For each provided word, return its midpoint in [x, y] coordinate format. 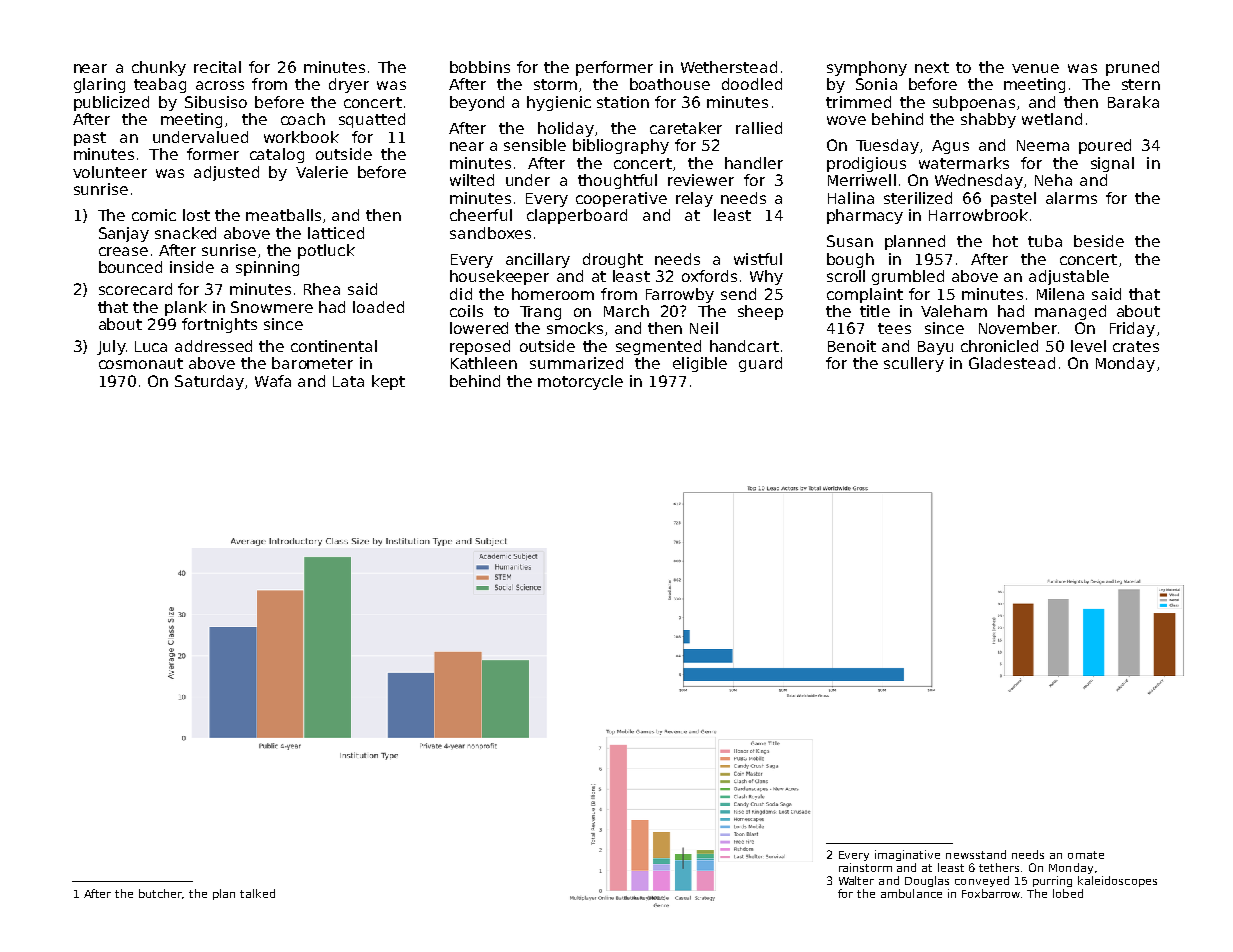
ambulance [911, 893]
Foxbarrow [991, 893]
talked [257, 893]
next [932, 67]
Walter [856, 880]
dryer [349, 85]
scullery [914, 364]
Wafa [273, 381]
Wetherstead [729, 67]
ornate [1086, 855]
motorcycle [580, 382]
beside [1099, 241]
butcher [161, 894]
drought [613, 260]
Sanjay [124, 234]
